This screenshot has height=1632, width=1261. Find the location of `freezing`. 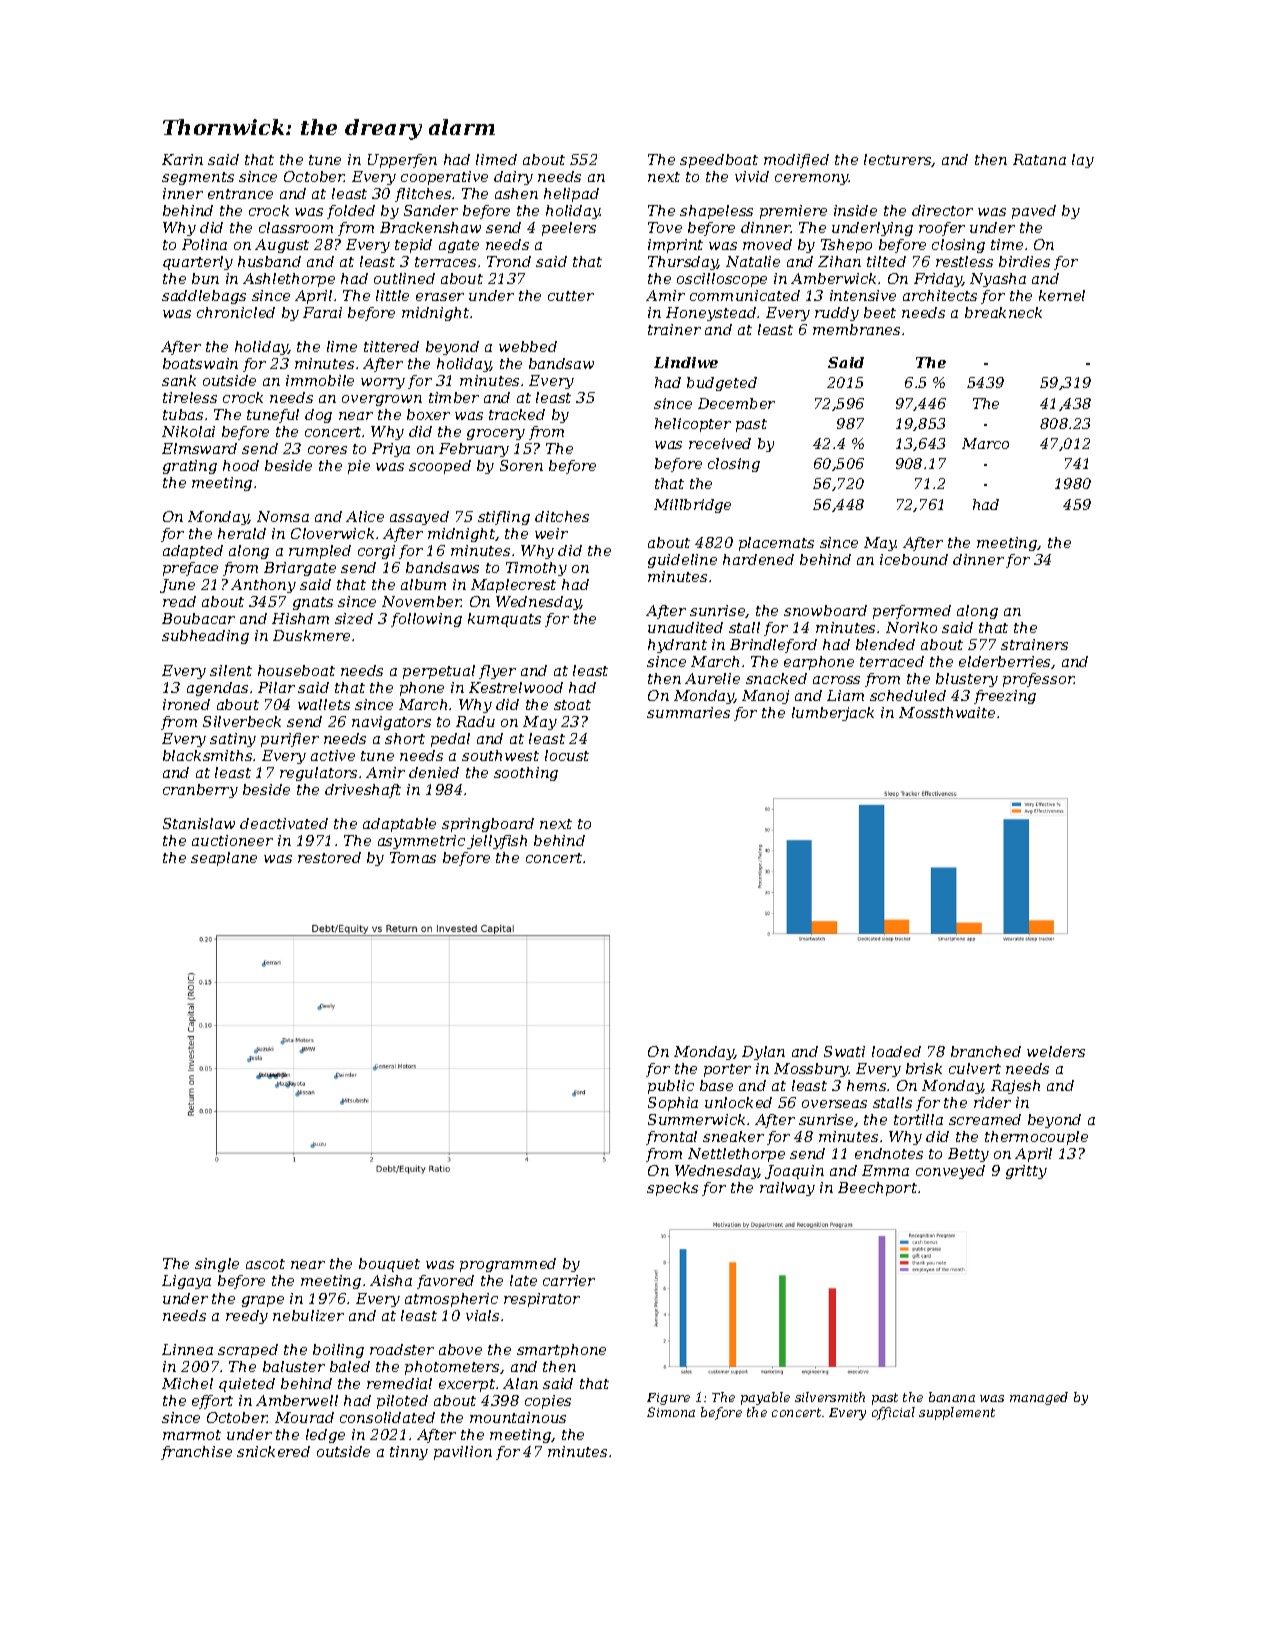

freezing is located at coordinates (1005, 697).
